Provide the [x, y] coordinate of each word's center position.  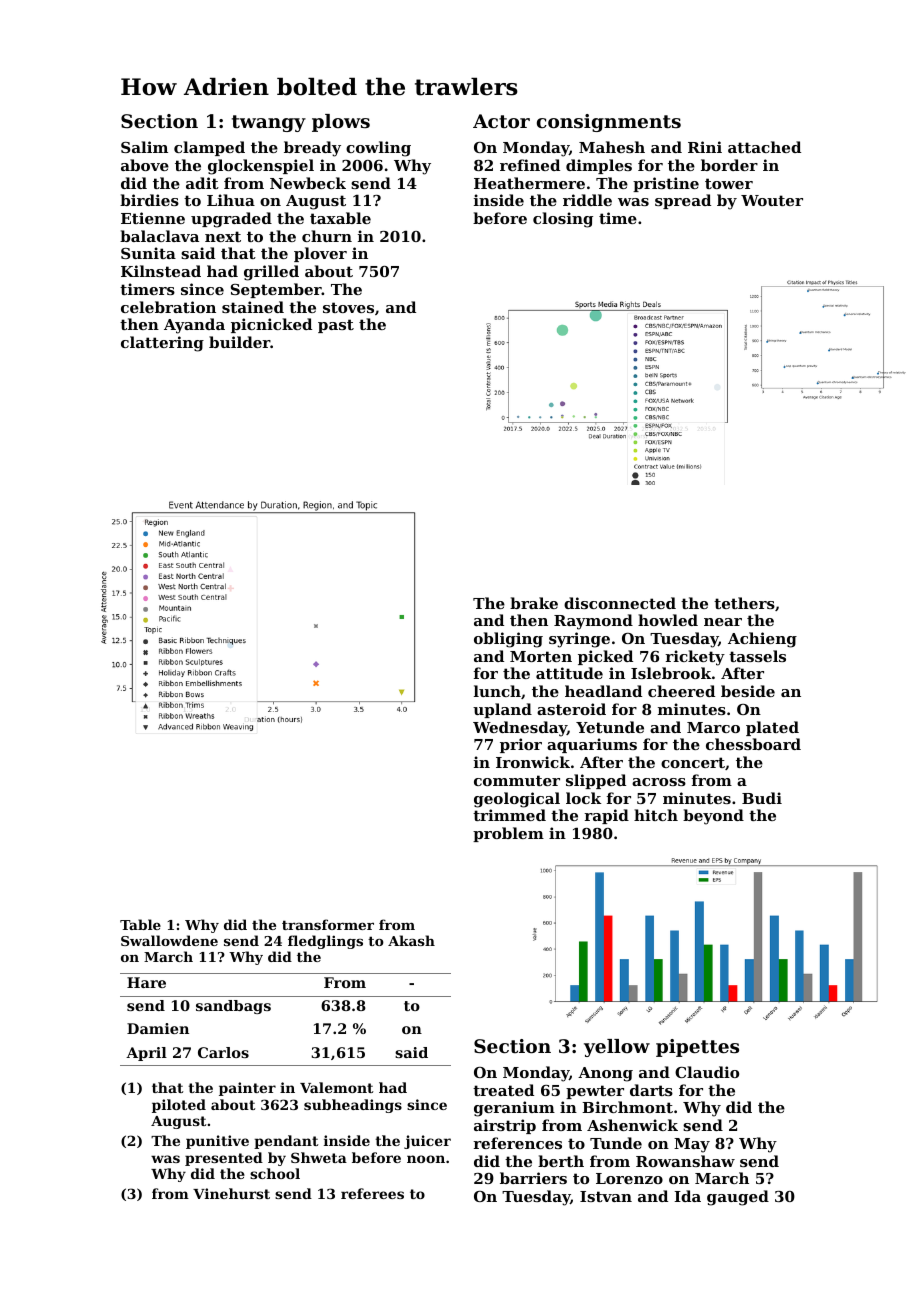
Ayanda [194, 326]
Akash [411, 940]
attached [764, 147]
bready [312, 149]
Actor [501, 121]
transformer [328, 924]
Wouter [772, 200]
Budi [762, 798]
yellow [617, 1048]
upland [502, 710]
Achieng [762, 640]
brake [534, 603]
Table [140, 924]
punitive [217, 1142]
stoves [348, 307]
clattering [162, 344]
